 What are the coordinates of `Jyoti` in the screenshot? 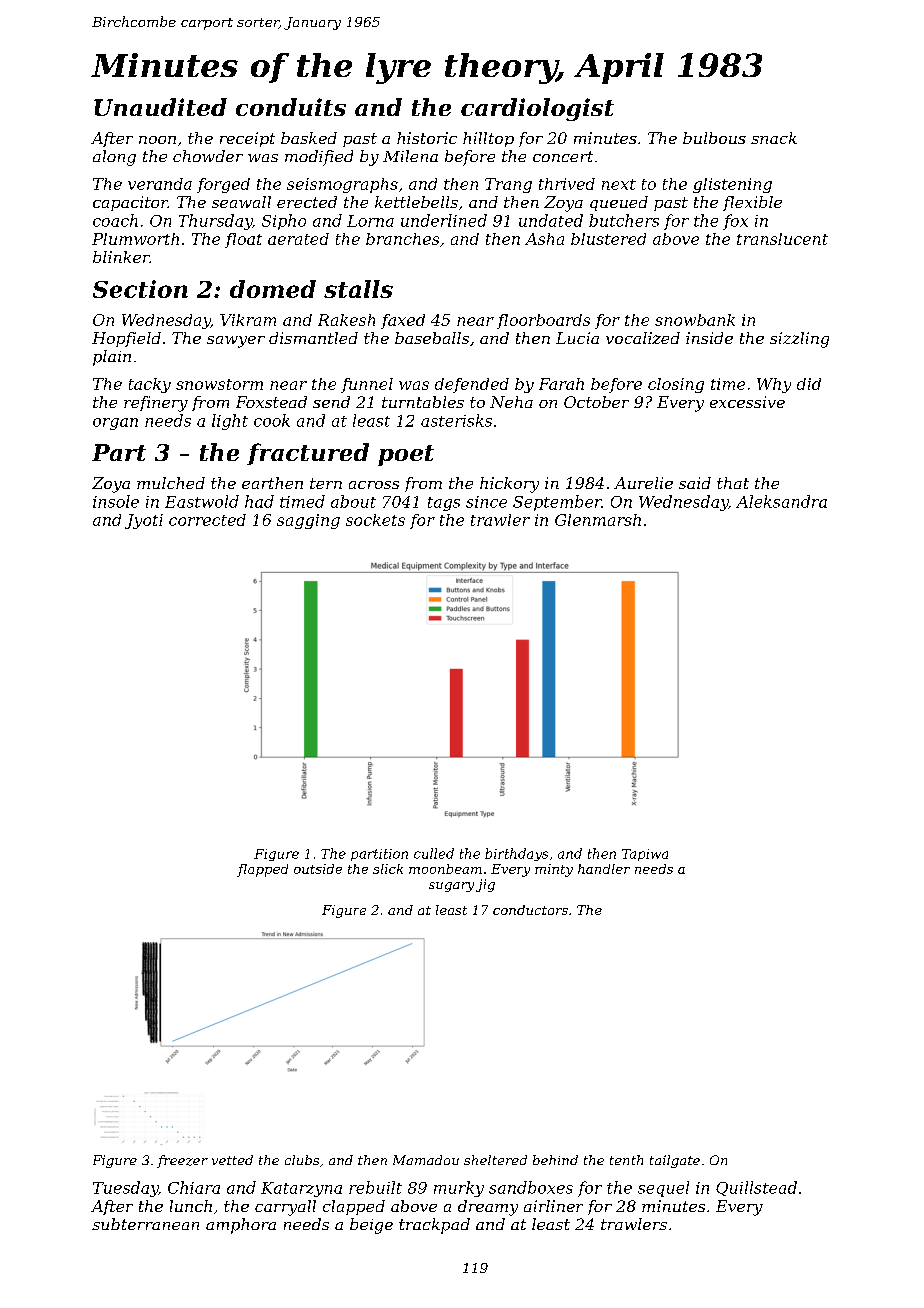 It's located at (144, 521).
